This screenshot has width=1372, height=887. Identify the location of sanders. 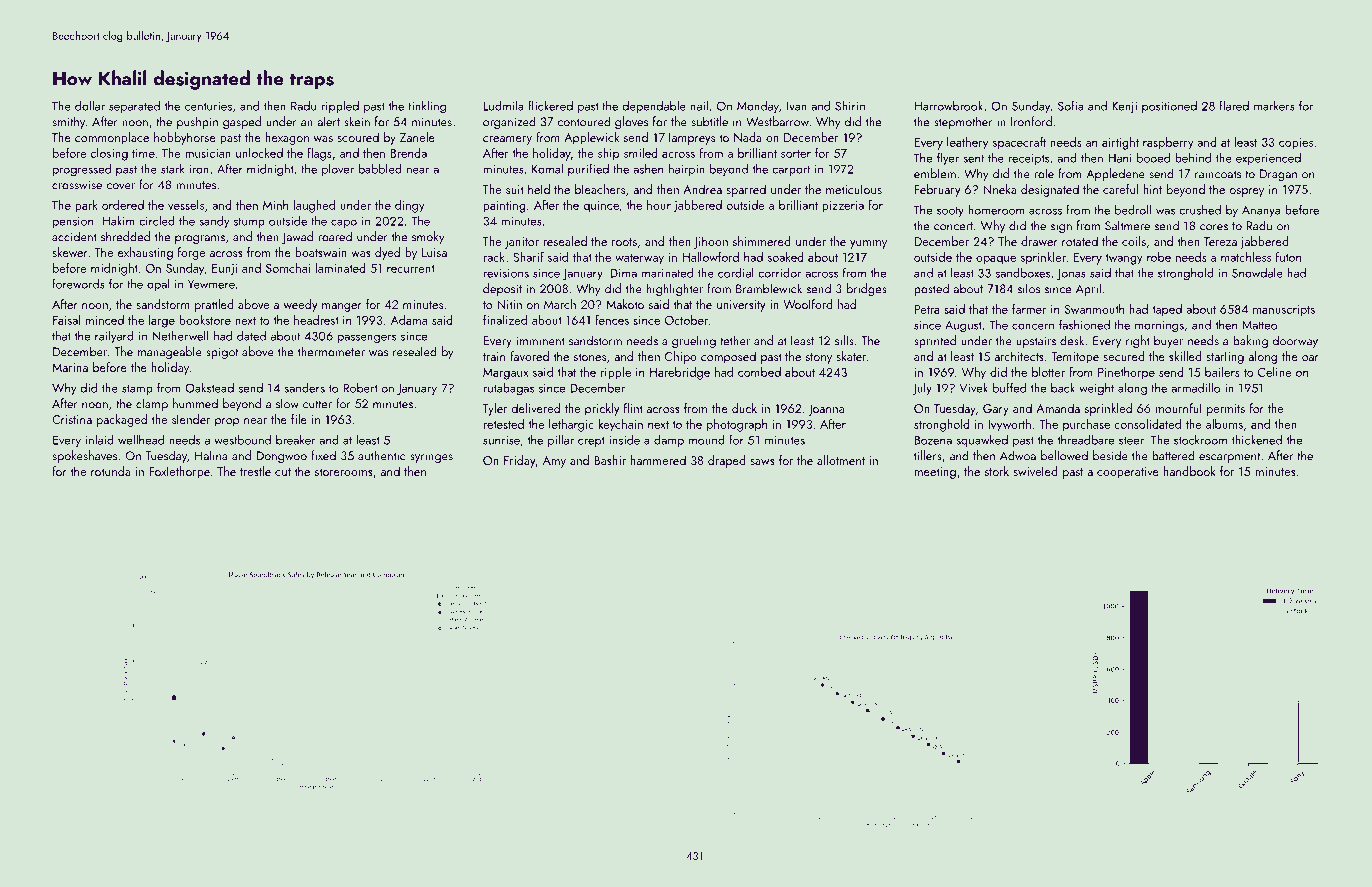
(304, 388).
